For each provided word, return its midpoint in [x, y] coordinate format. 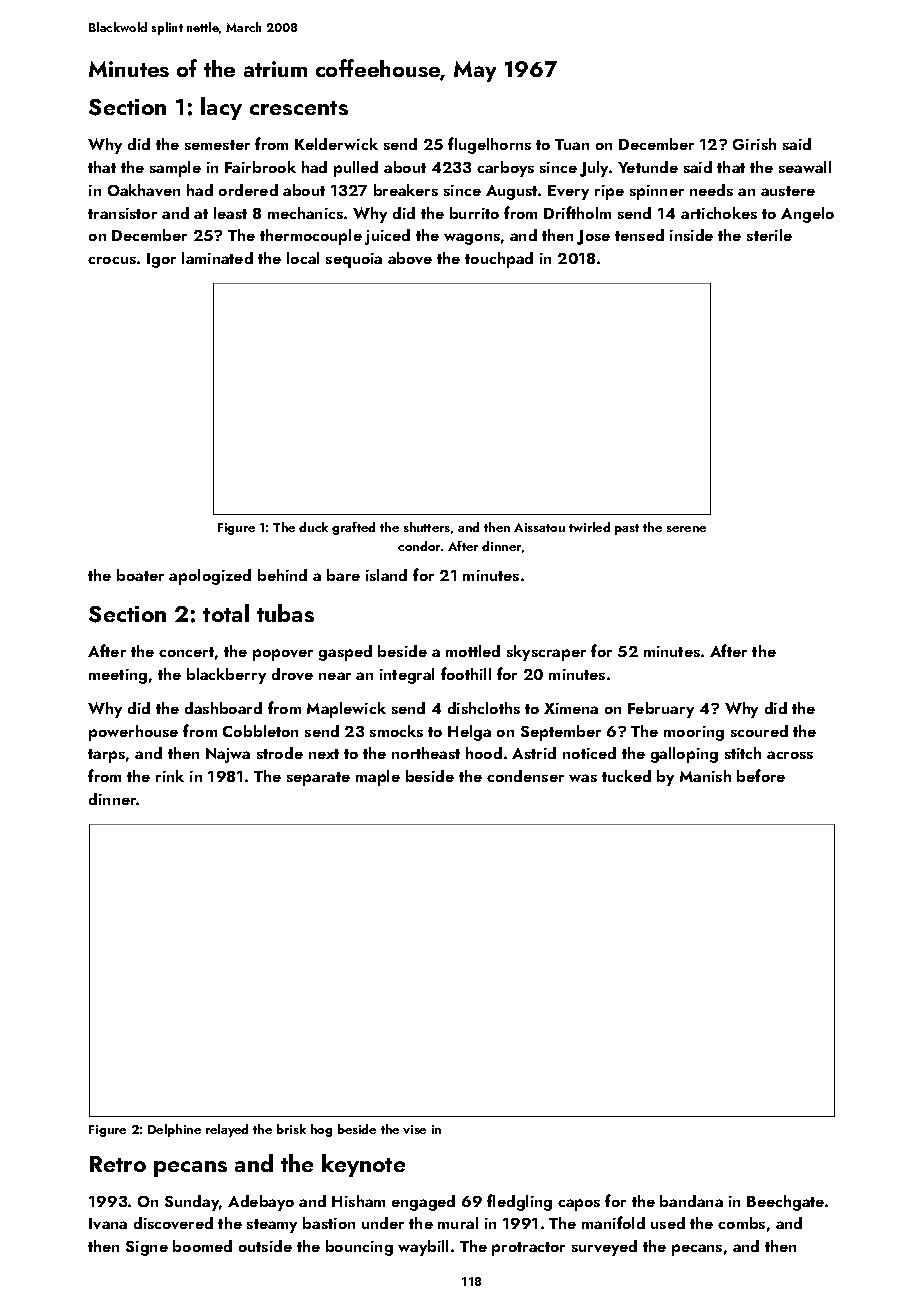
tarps [106, 756]
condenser [525, 776]
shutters [427, 527]
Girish [754, 144]
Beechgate [785, 1203]
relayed [227, 1130]
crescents [299, 108]
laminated [217, 258]
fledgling [519, 1202]
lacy [221, 108]
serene [686, 529]
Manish [705, 776]
